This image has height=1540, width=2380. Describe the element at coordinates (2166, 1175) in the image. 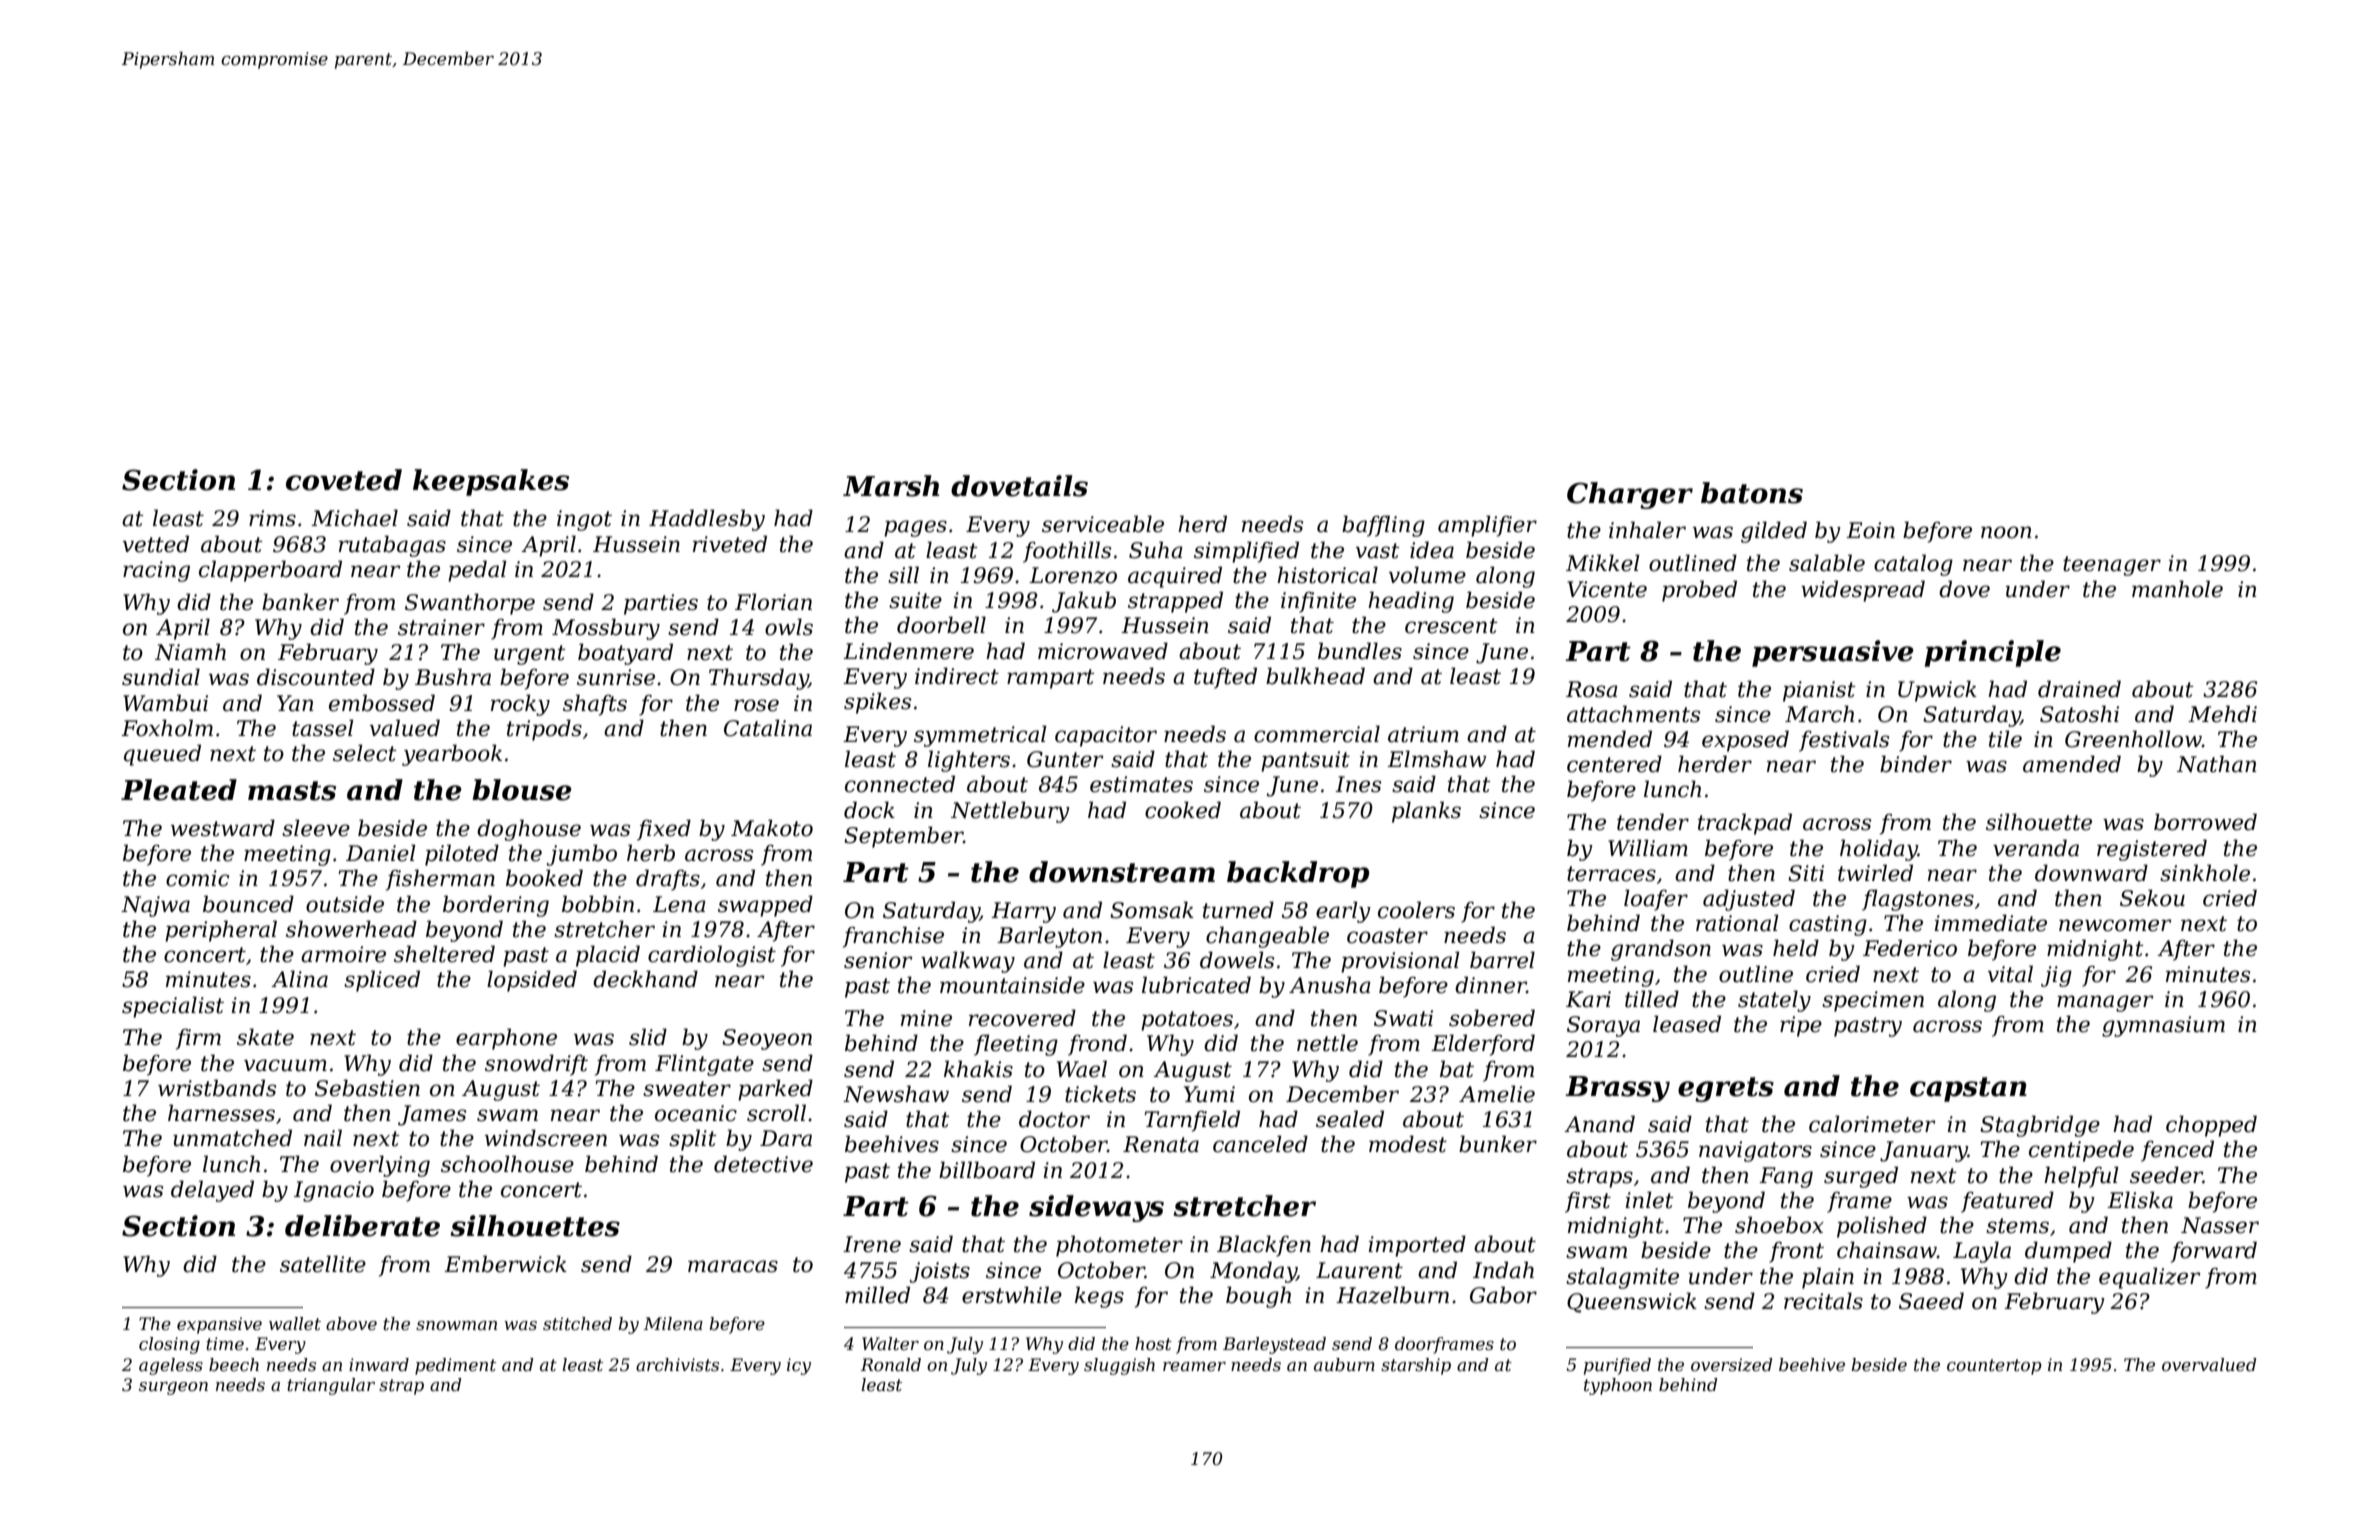

I see `seeder` at that location.
